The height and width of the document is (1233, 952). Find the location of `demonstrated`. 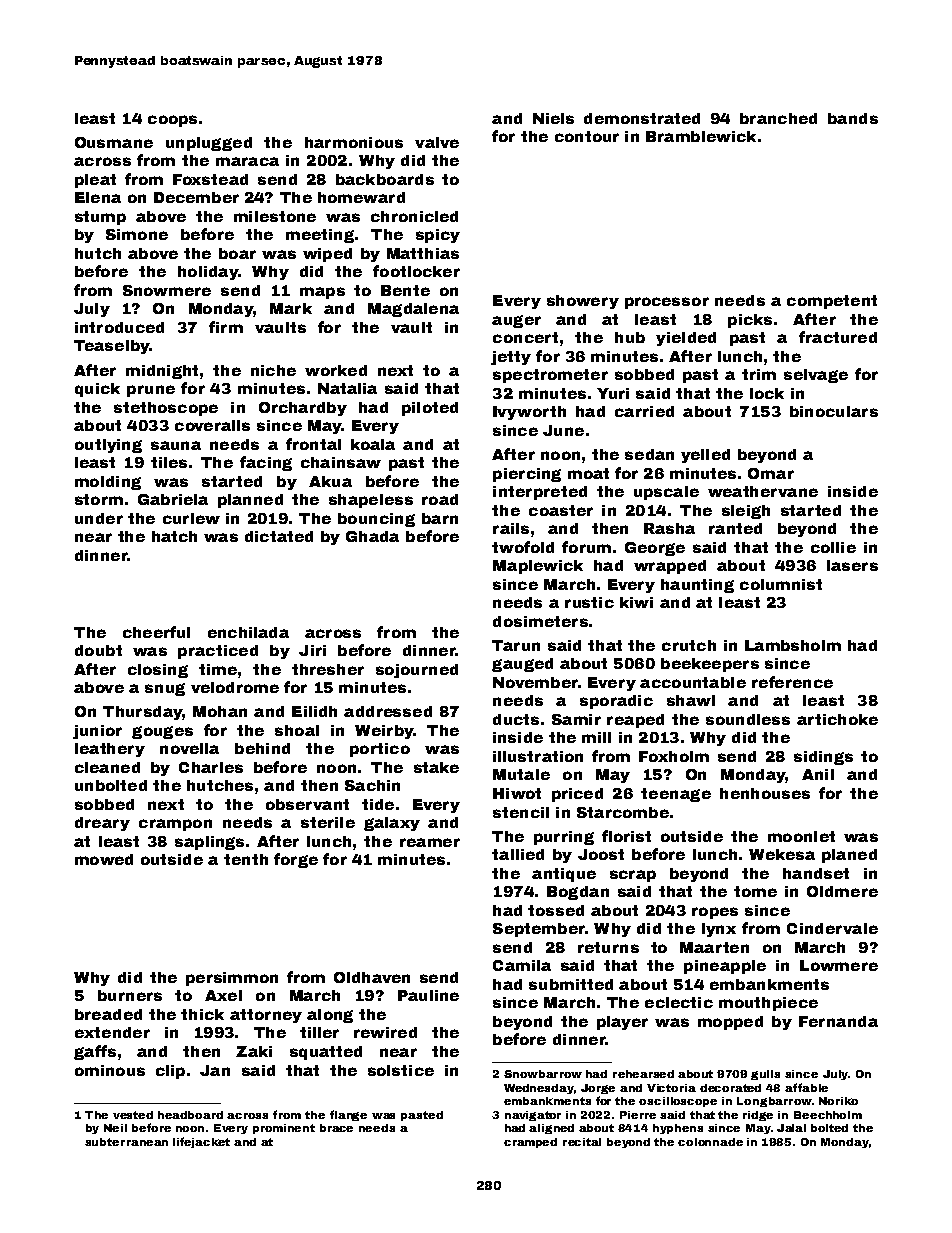

demonstrated is located at coordinates (642, 118).
